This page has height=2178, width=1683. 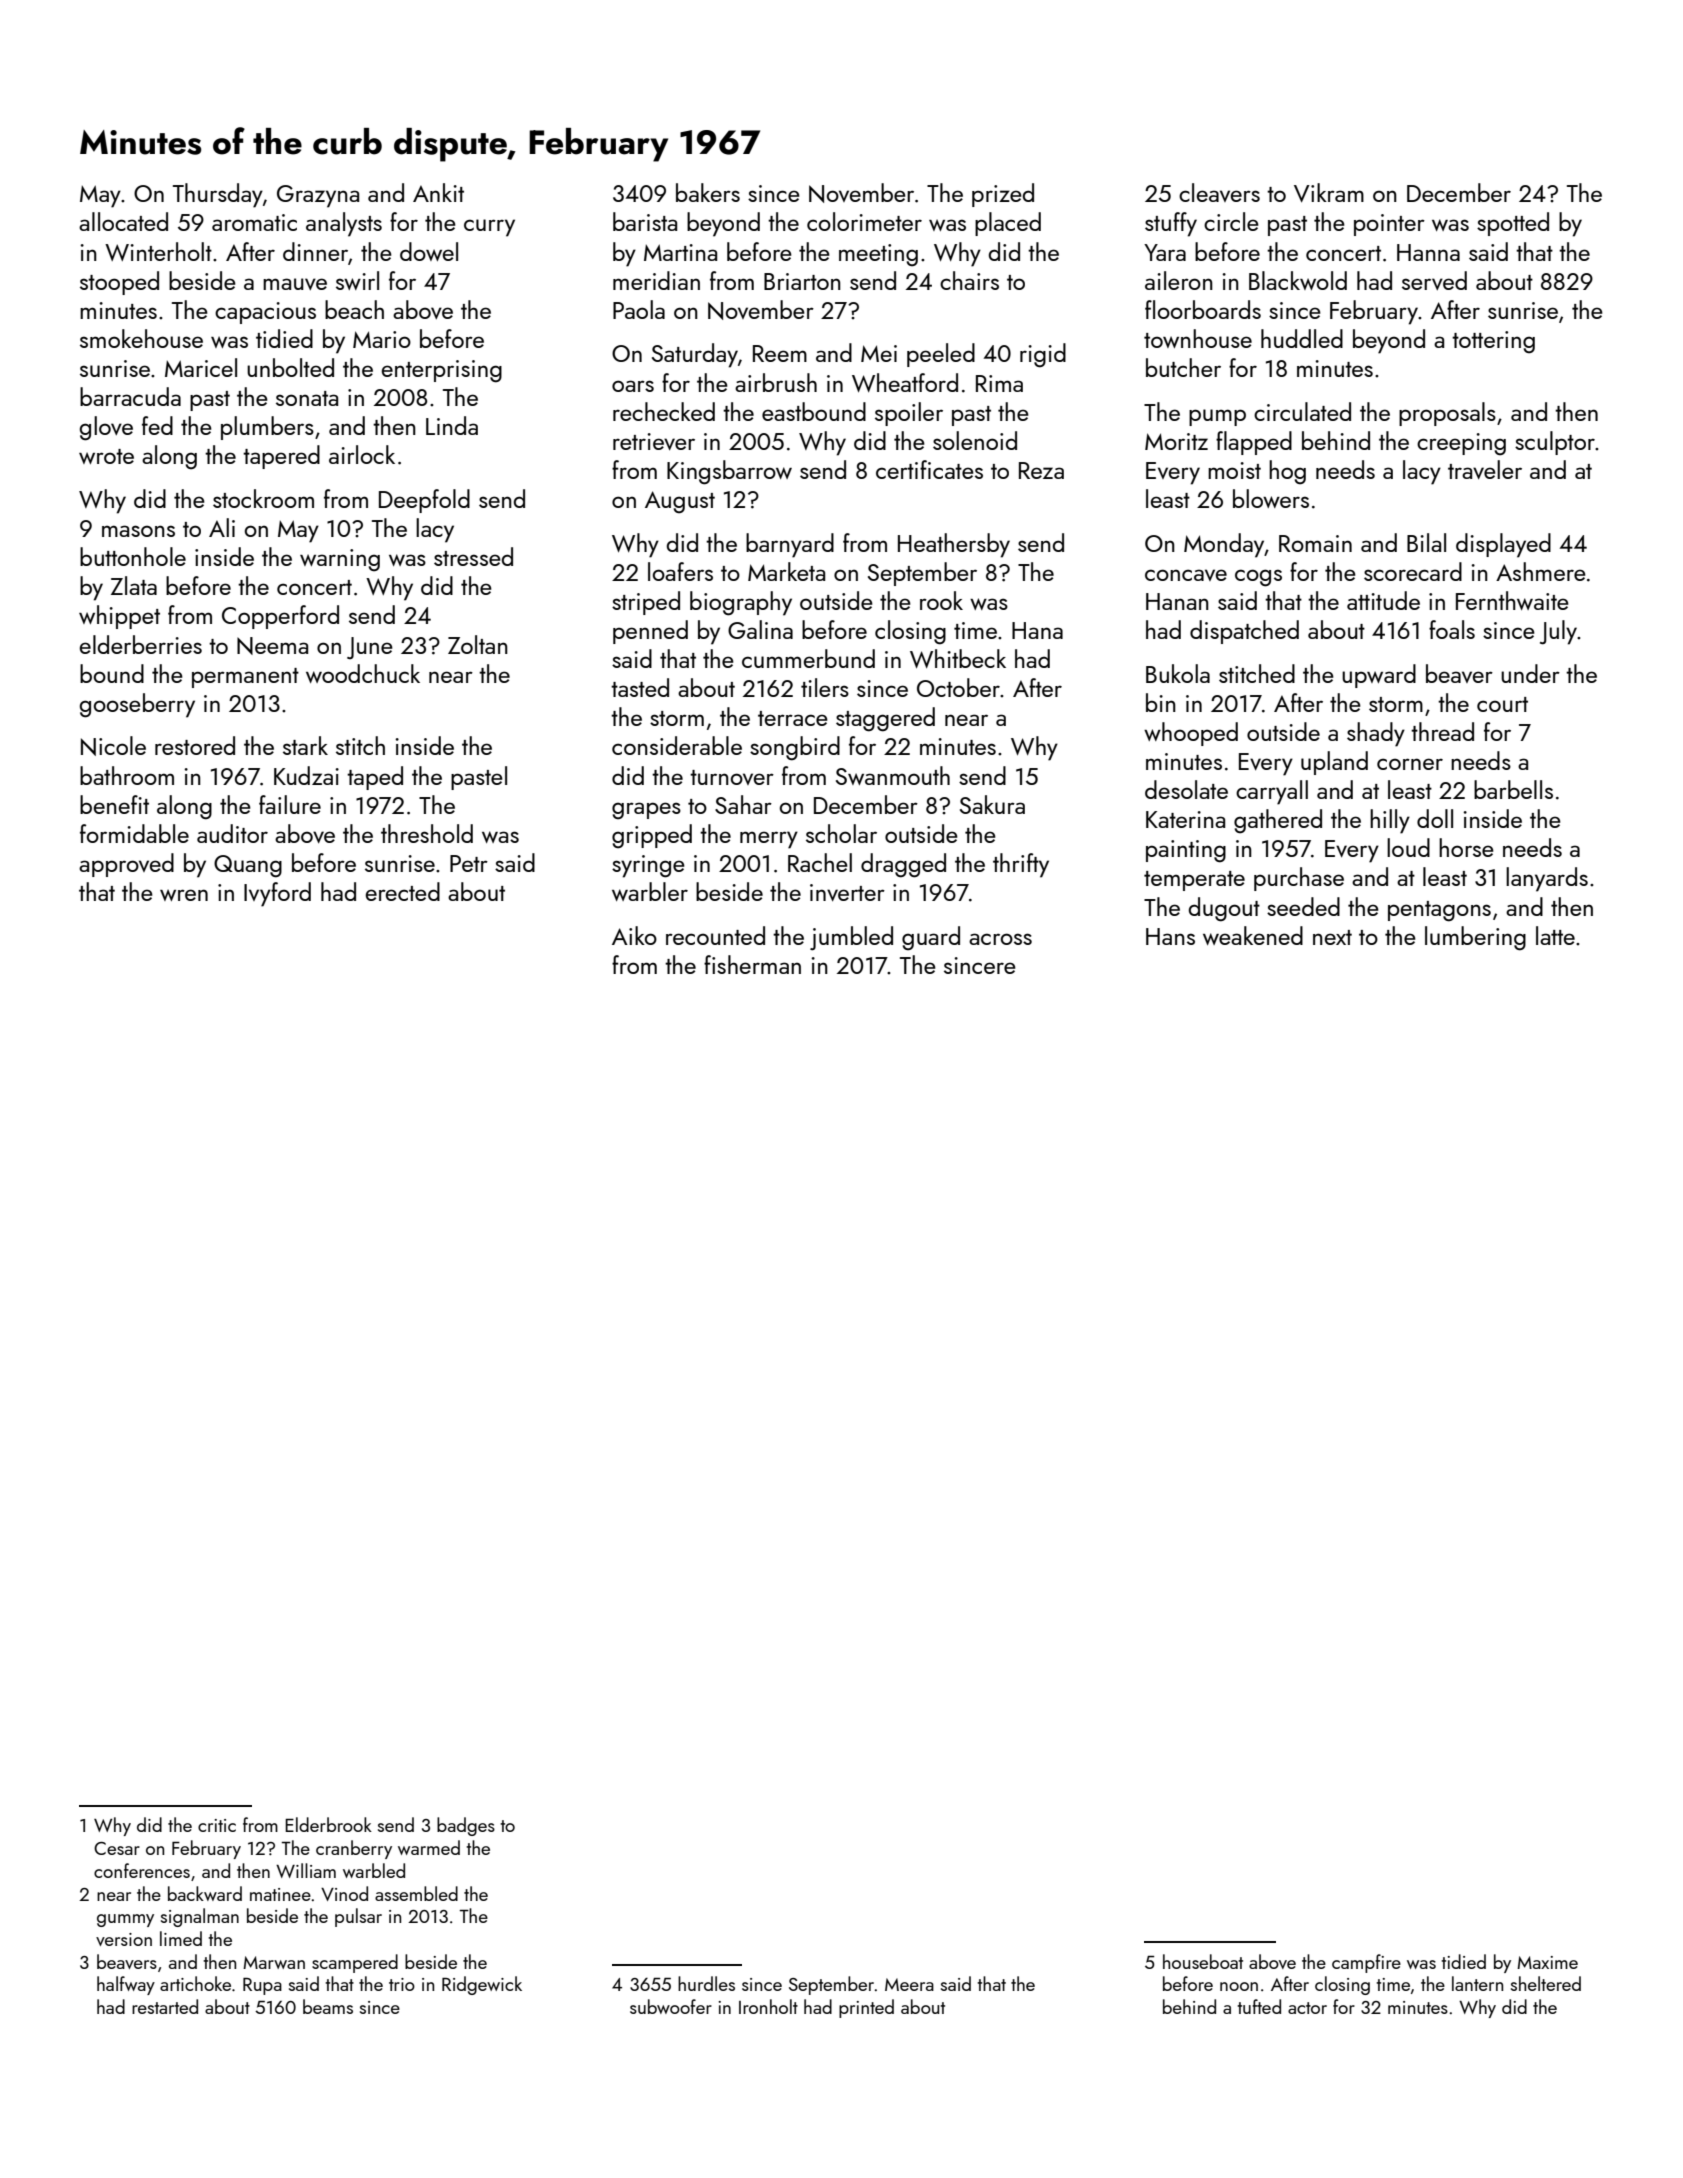 I want to click on spotted, so click(x=1513, y=224).
